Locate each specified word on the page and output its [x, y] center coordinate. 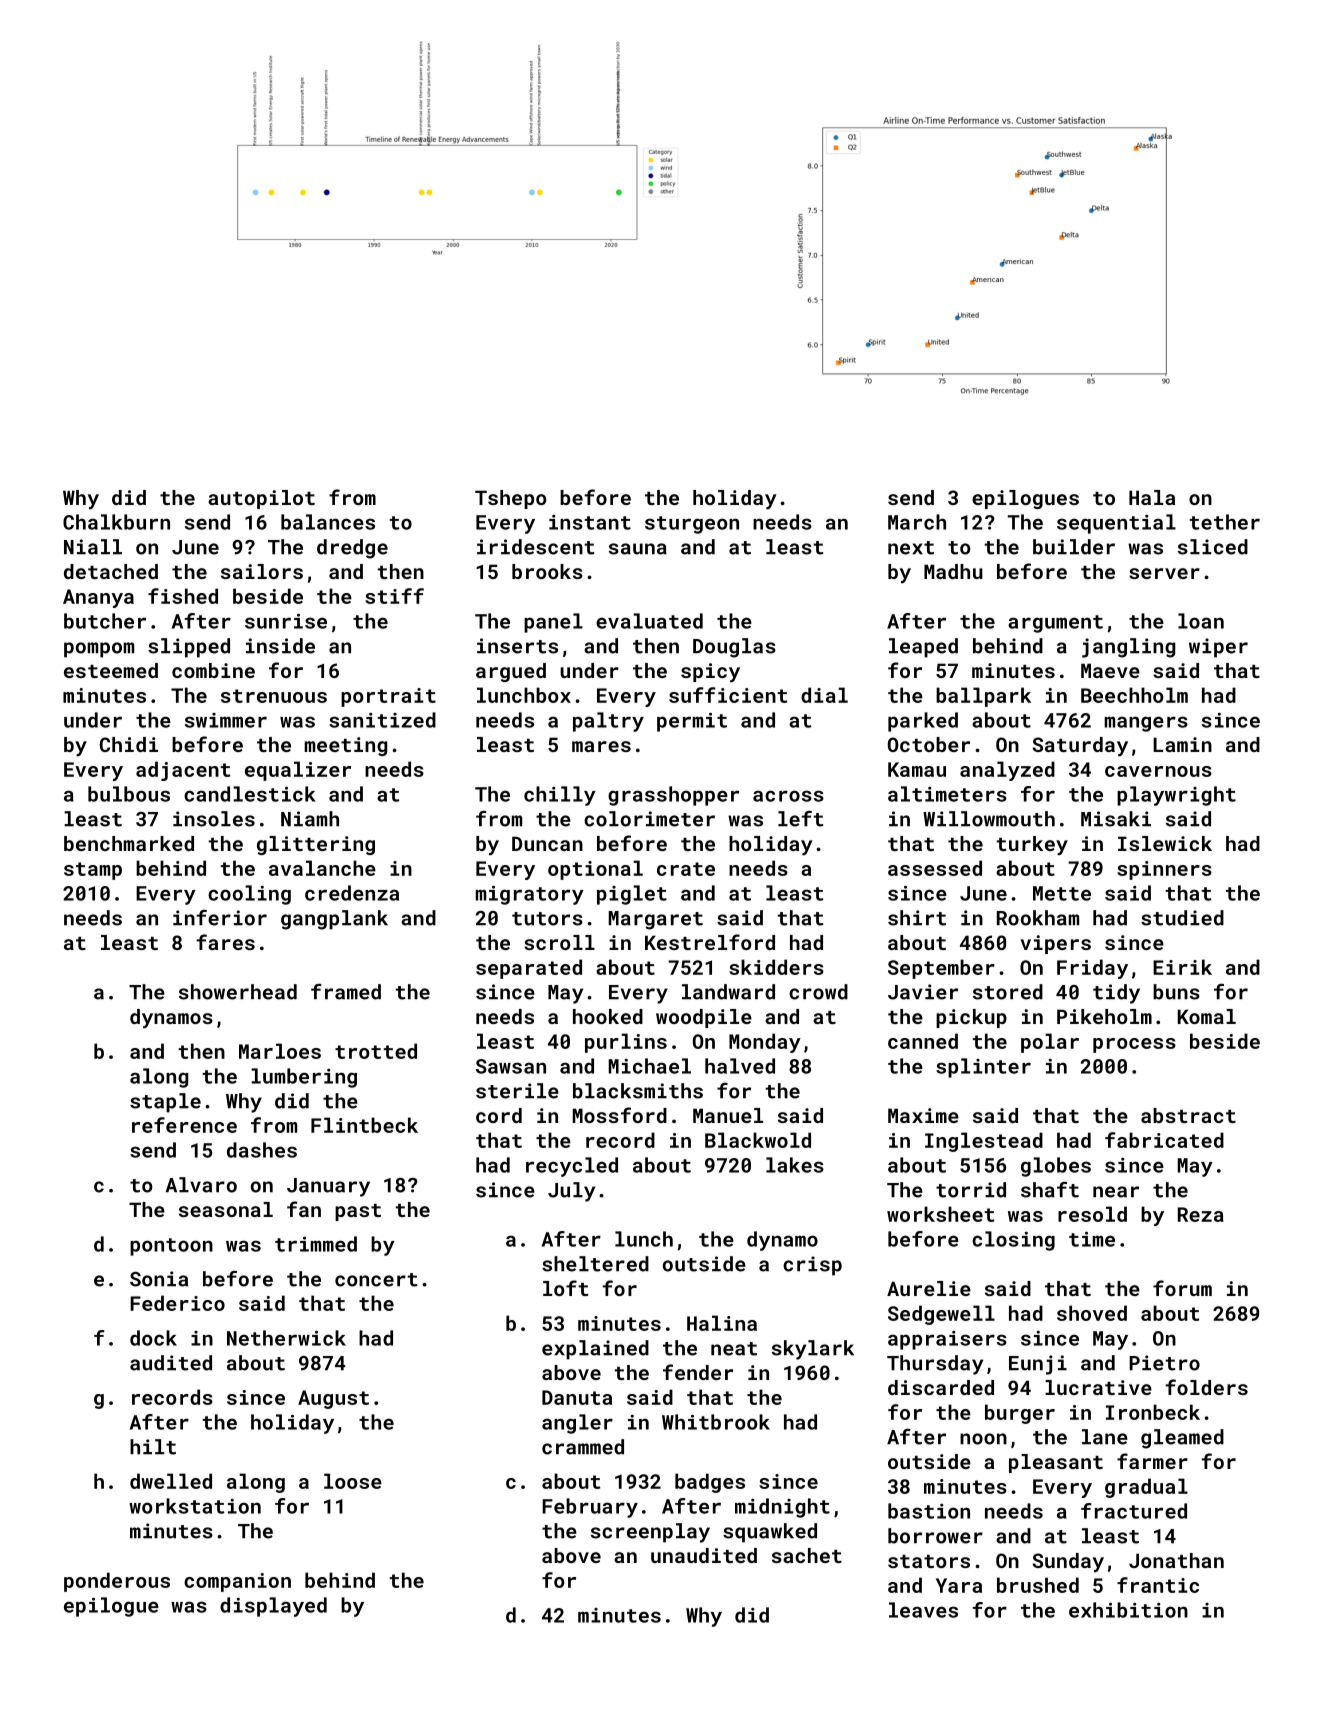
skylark [813, 1350]
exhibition [1128, 1610]
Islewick [1165, 843]
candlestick [250, 794]
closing [1013, 1241]
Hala [1152, 497]
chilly [560, 796]
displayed [273, 1607]
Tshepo [511, 499]
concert [376, 1280]
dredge [352, 549]
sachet [807, 1555]
